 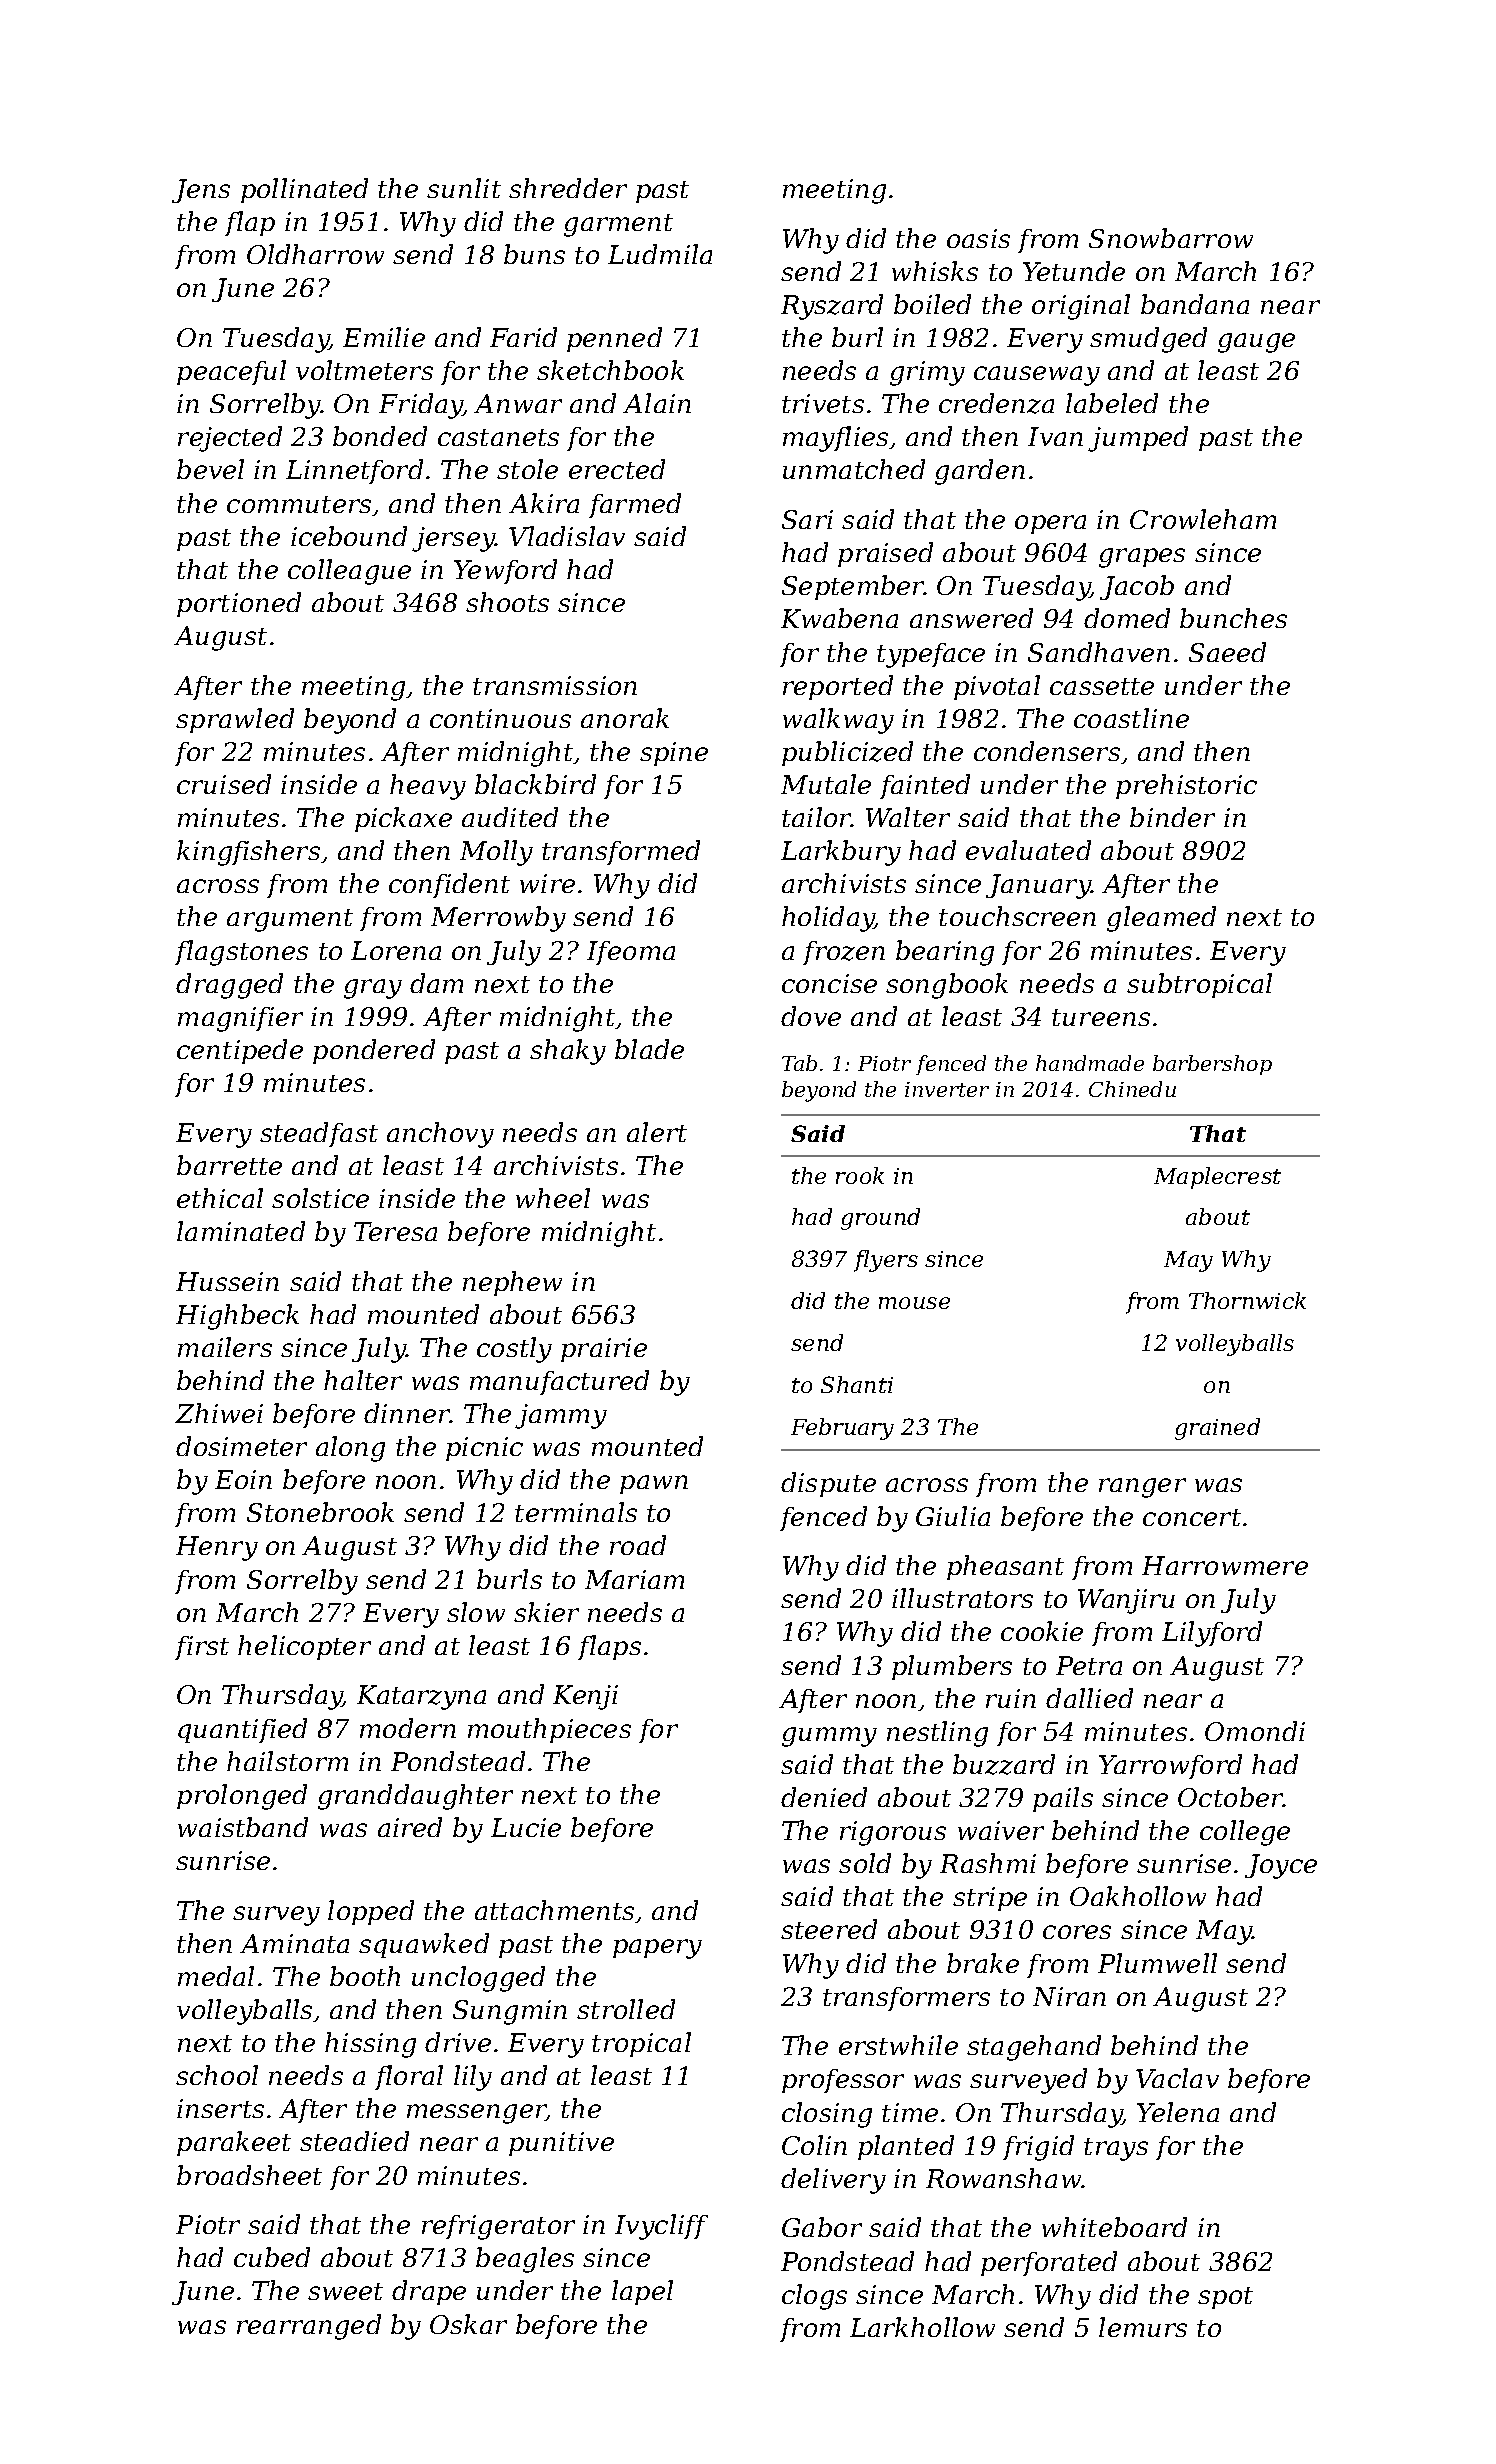 I want to click on steered, so click(x=829, y=1929).
